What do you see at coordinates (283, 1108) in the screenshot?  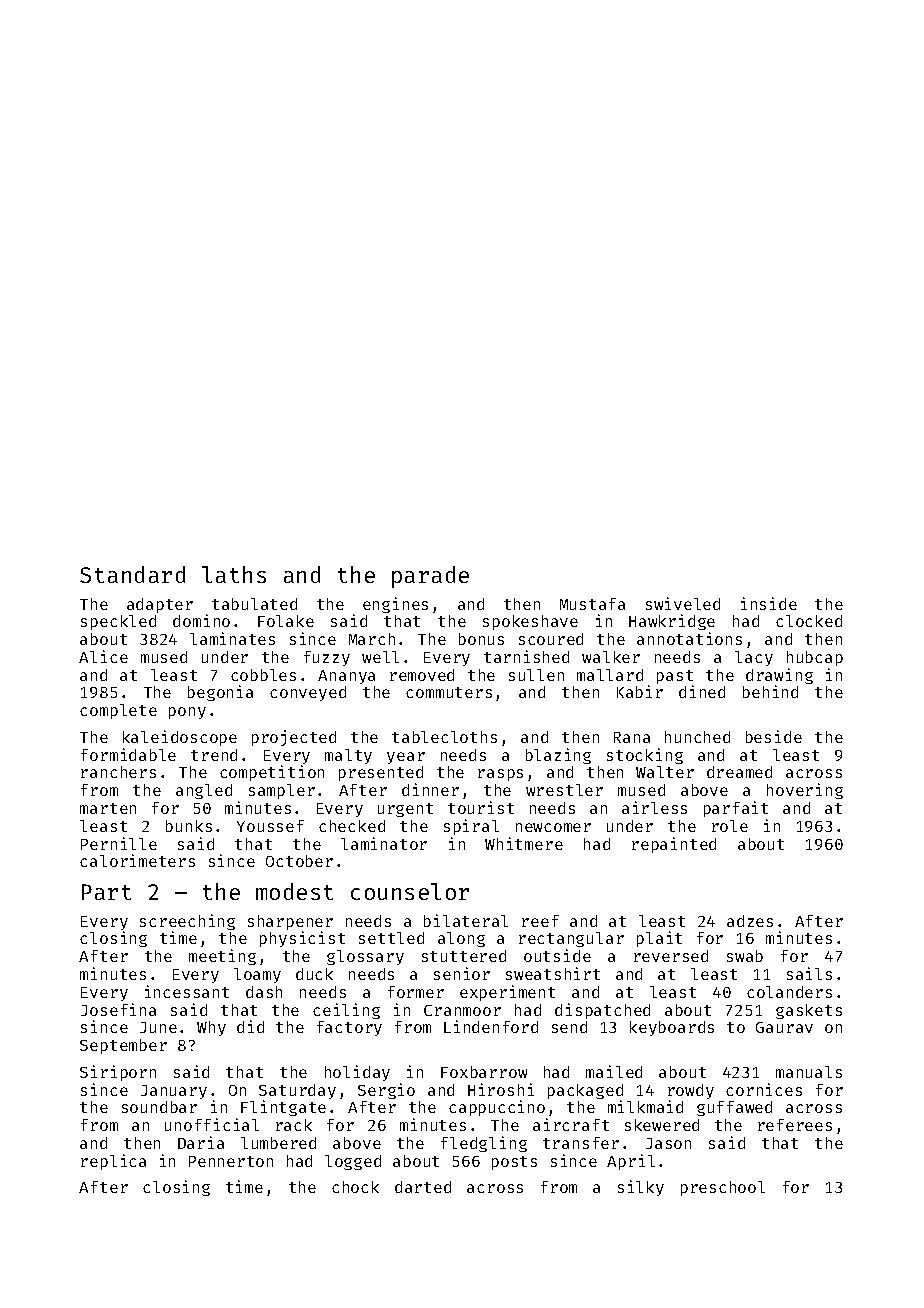 I see `Flintgate` at bounding box center [283, 1108].
